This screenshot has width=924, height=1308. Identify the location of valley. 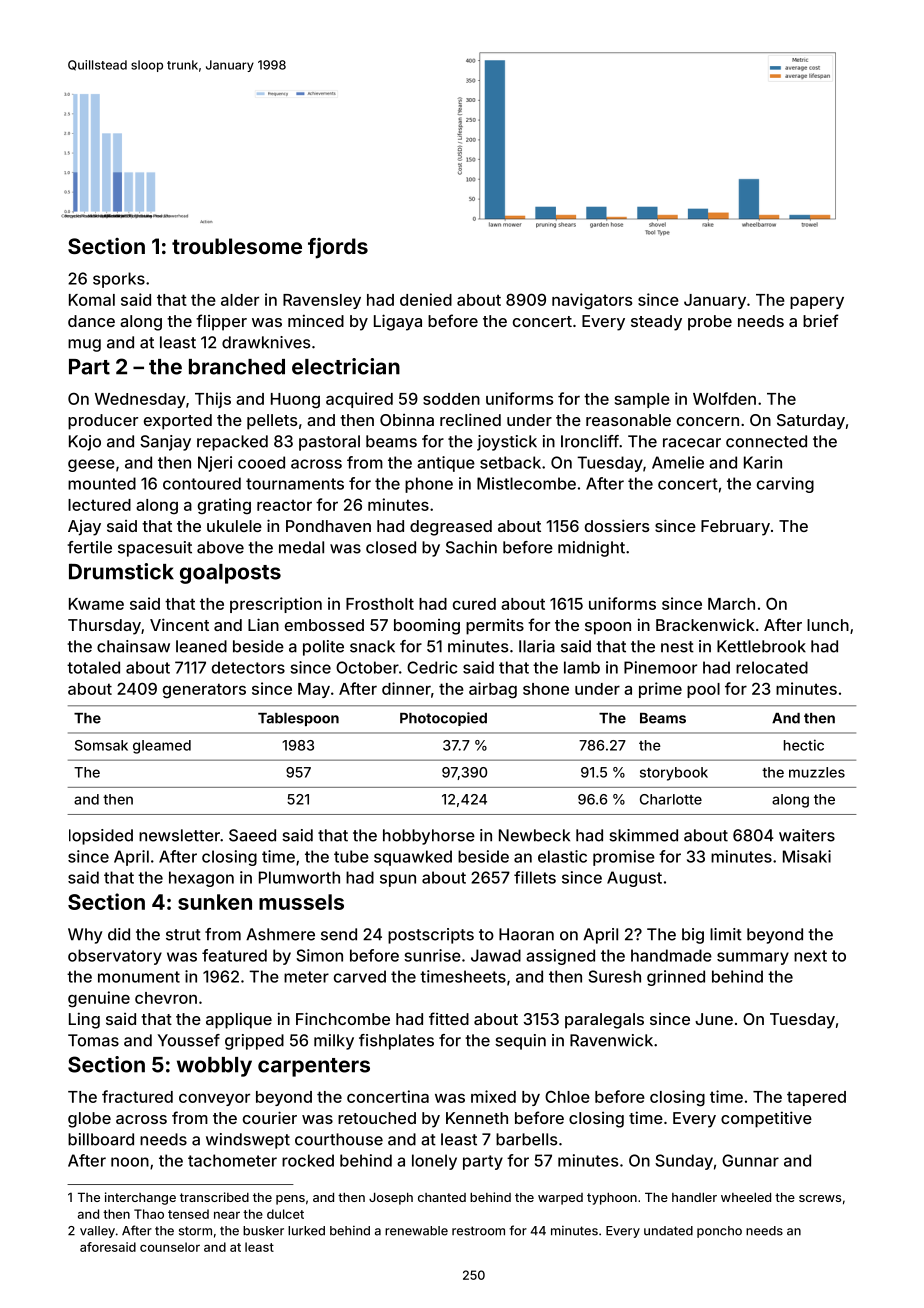
(97, 1232).
